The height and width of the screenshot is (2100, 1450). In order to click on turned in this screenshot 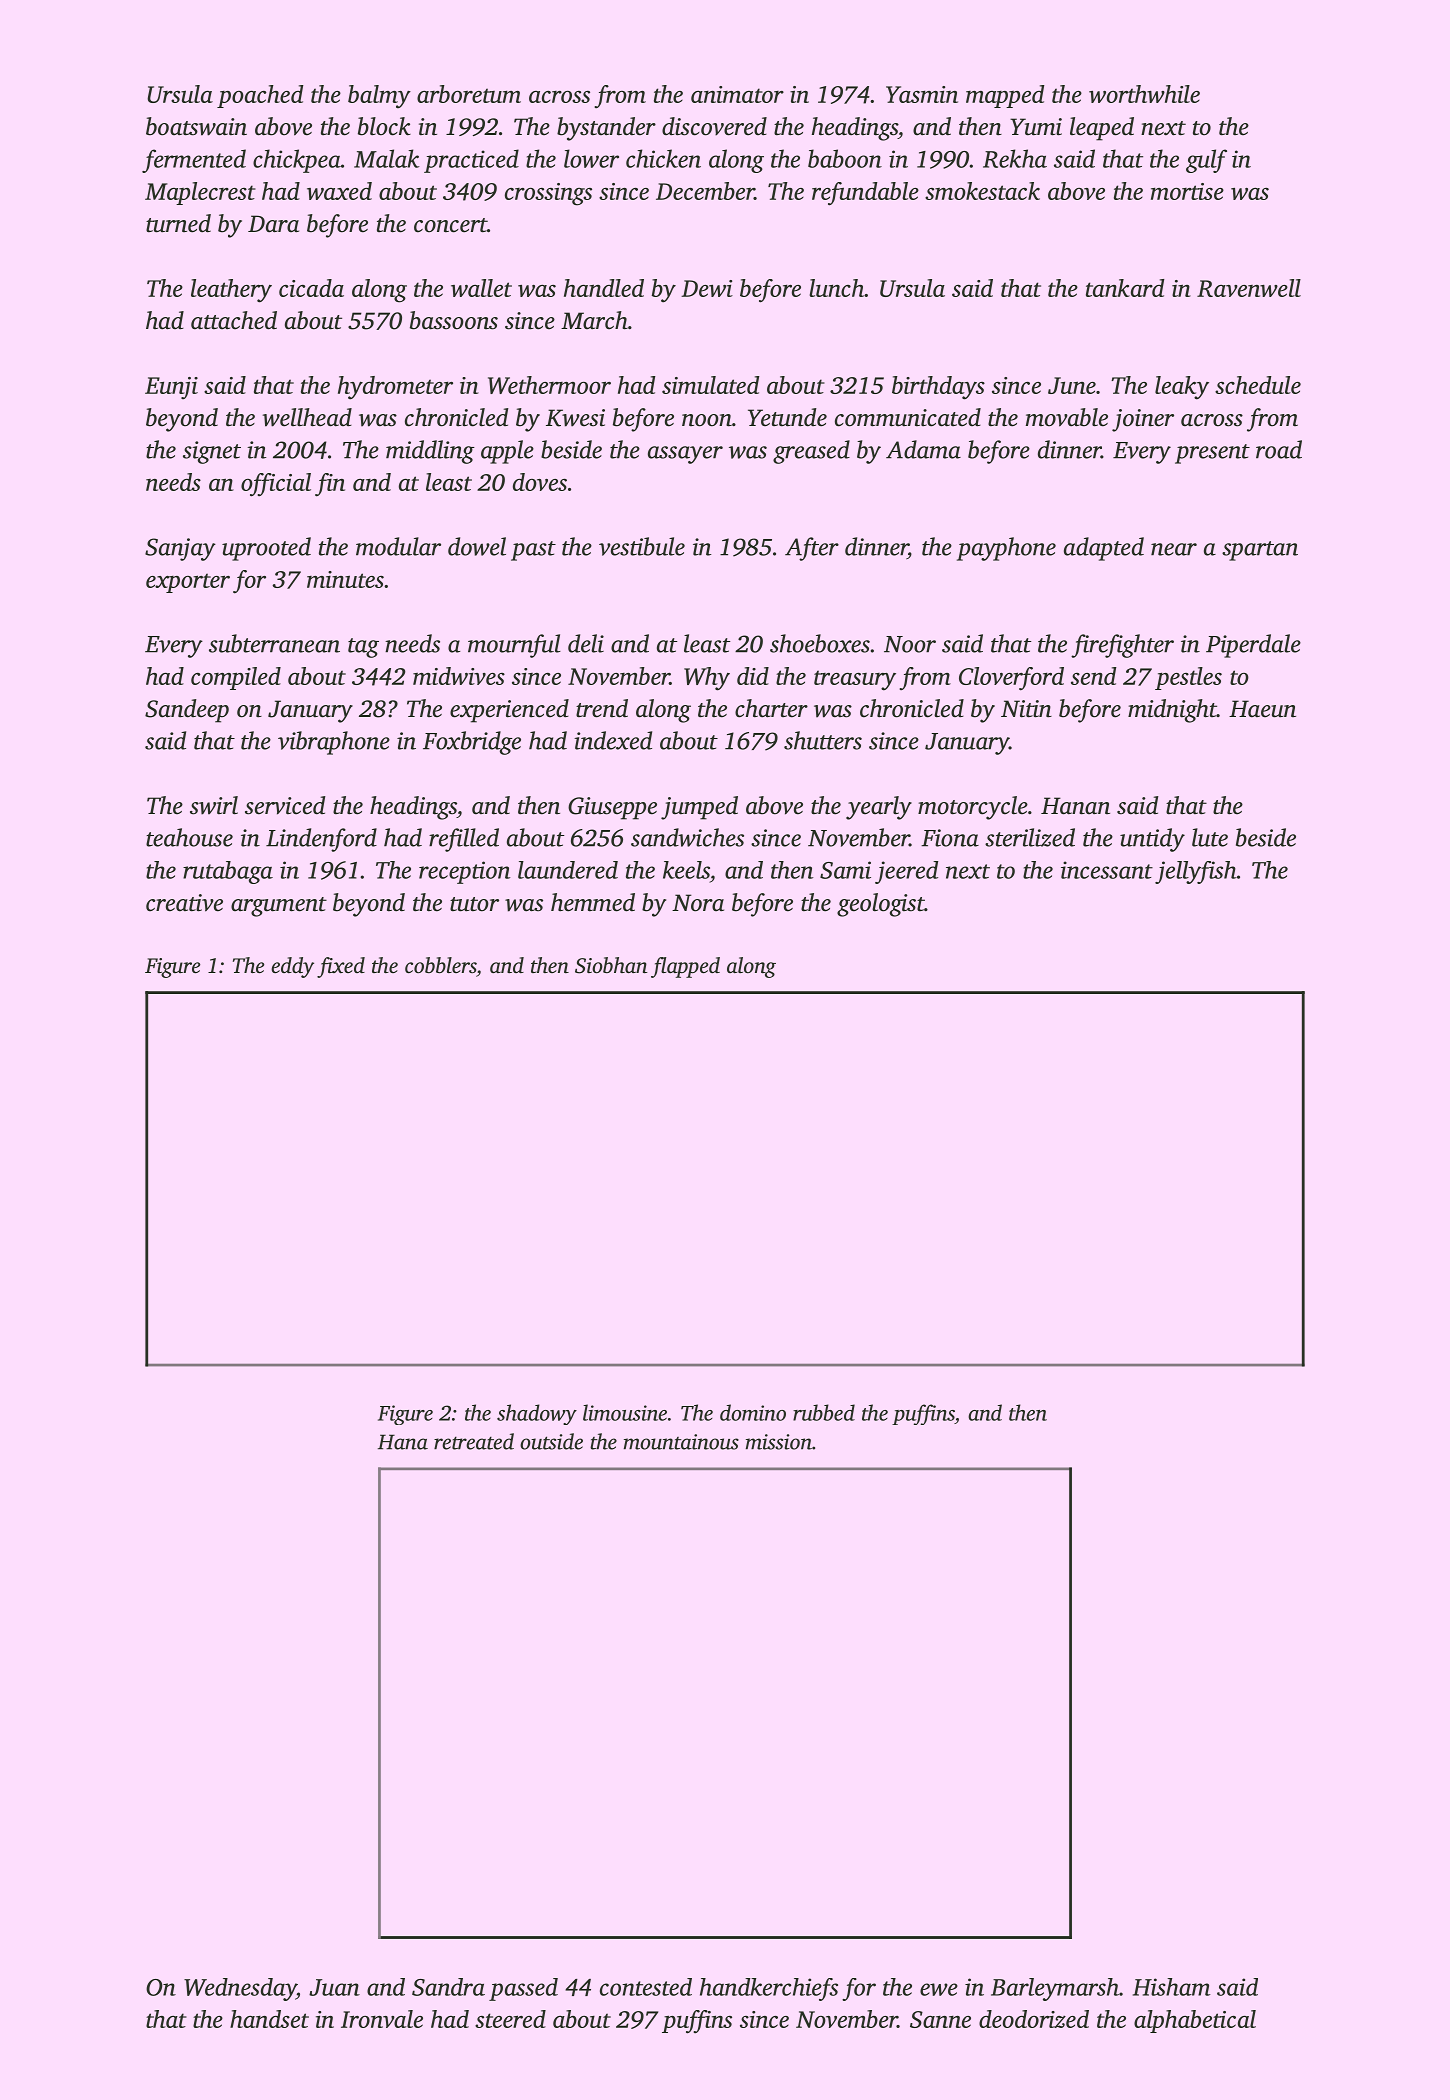, I will do `click(178, 223)`.
